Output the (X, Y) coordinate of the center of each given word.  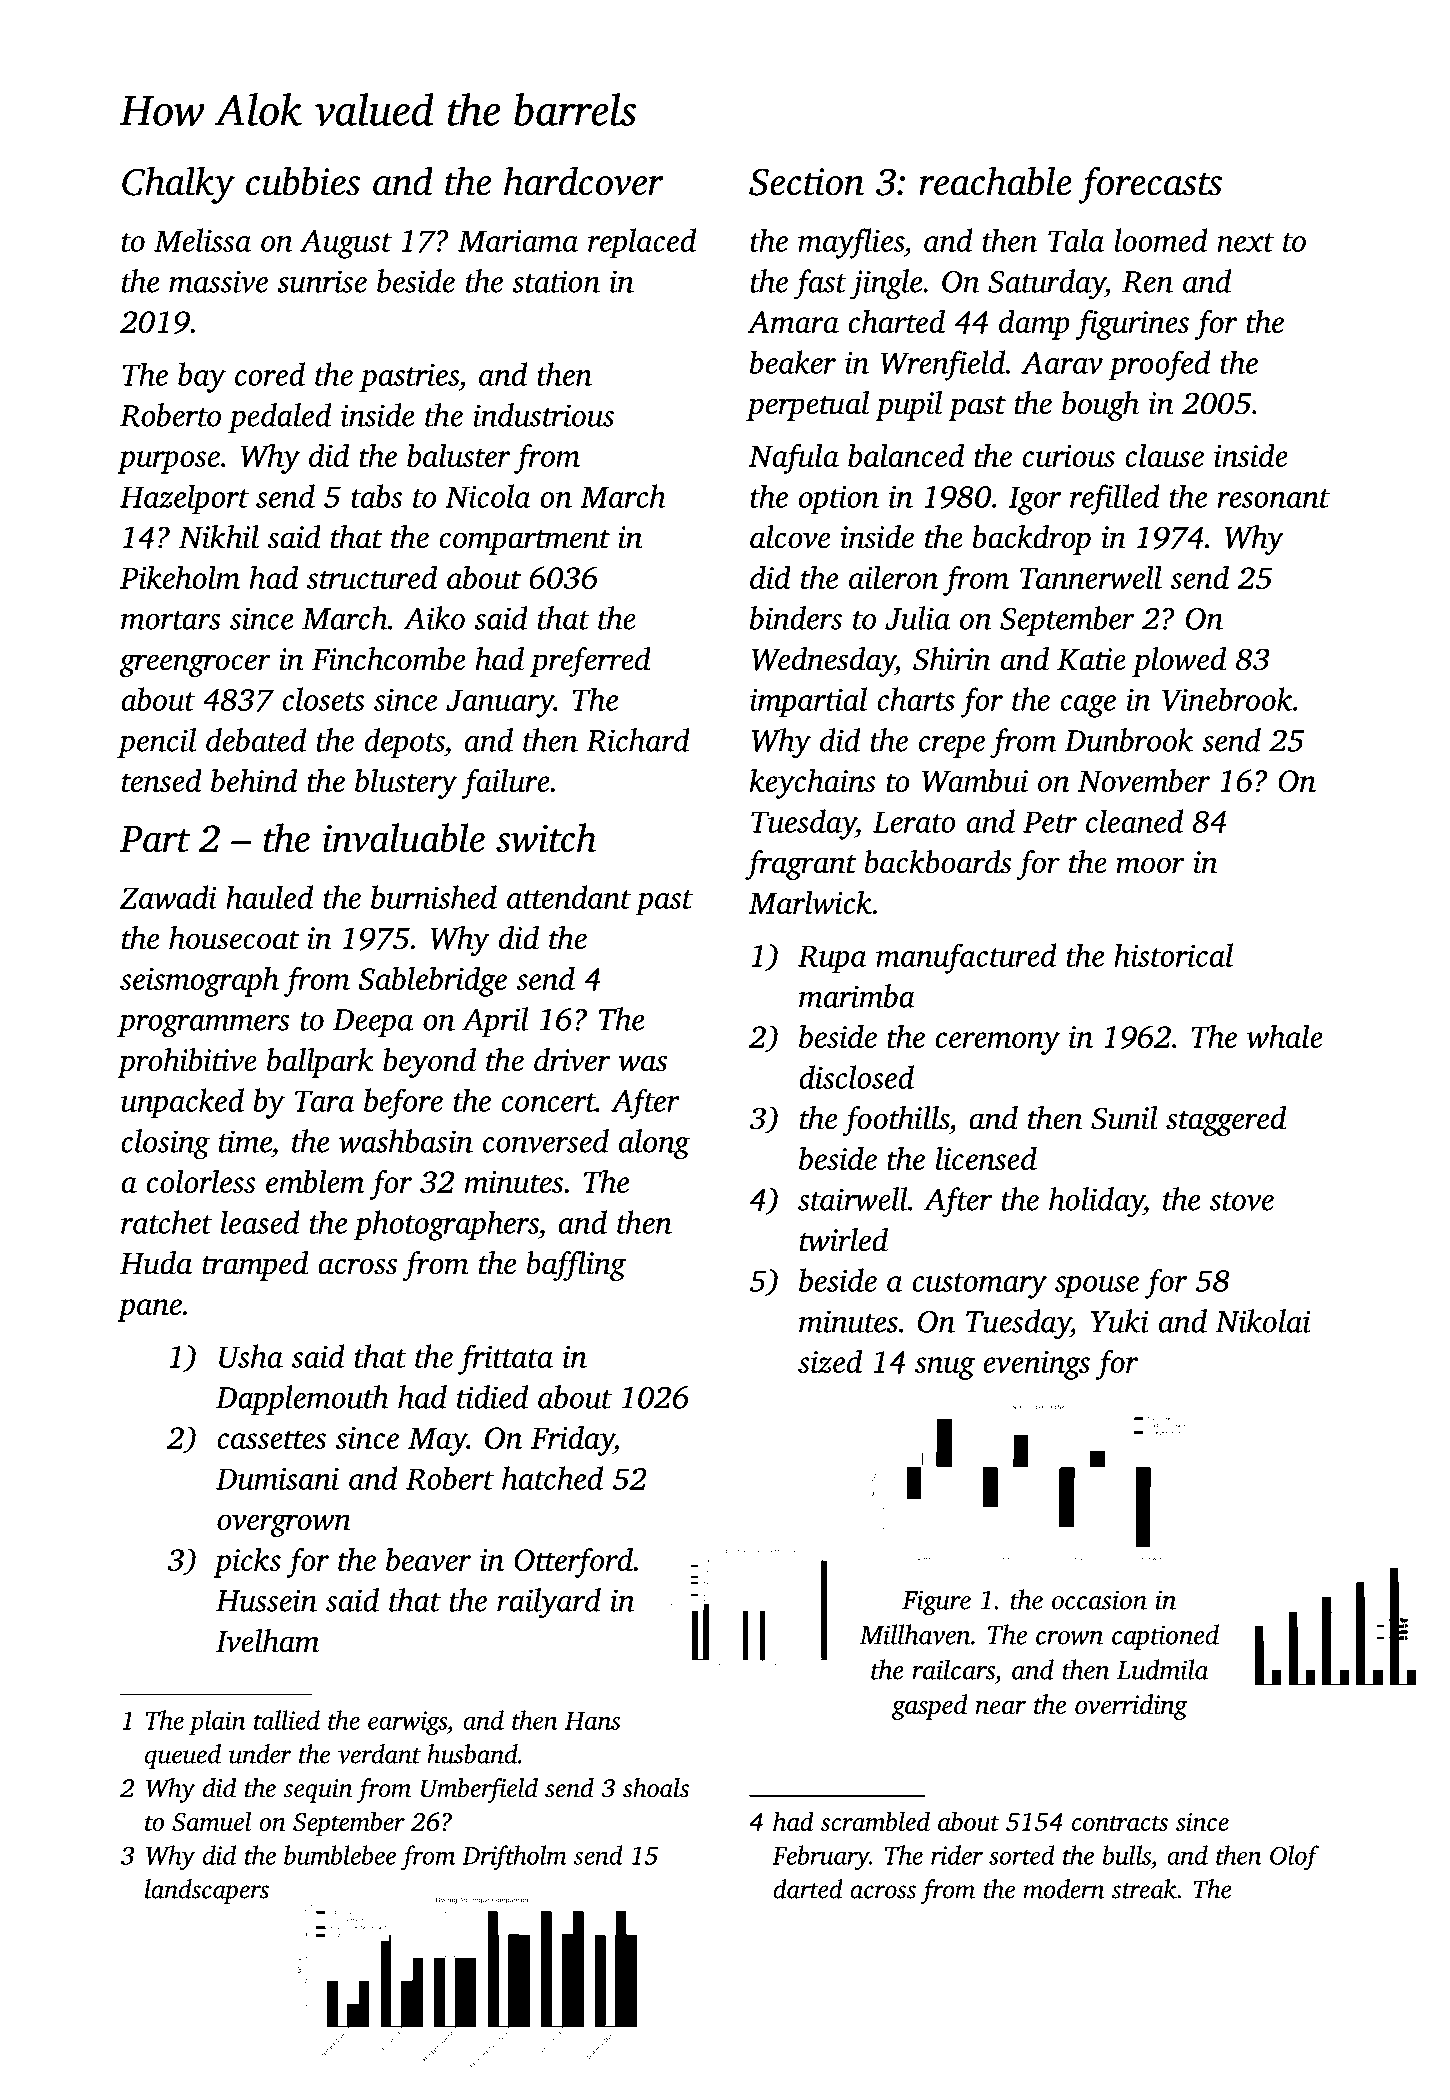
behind (254, 780)
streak (1144, 1889)
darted (808, 1889)
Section (806, 182)
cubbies (303, 181)
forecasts (1150, 185)
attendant (569, 897)
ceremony (998, 1043)
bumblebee (340, 1855)
